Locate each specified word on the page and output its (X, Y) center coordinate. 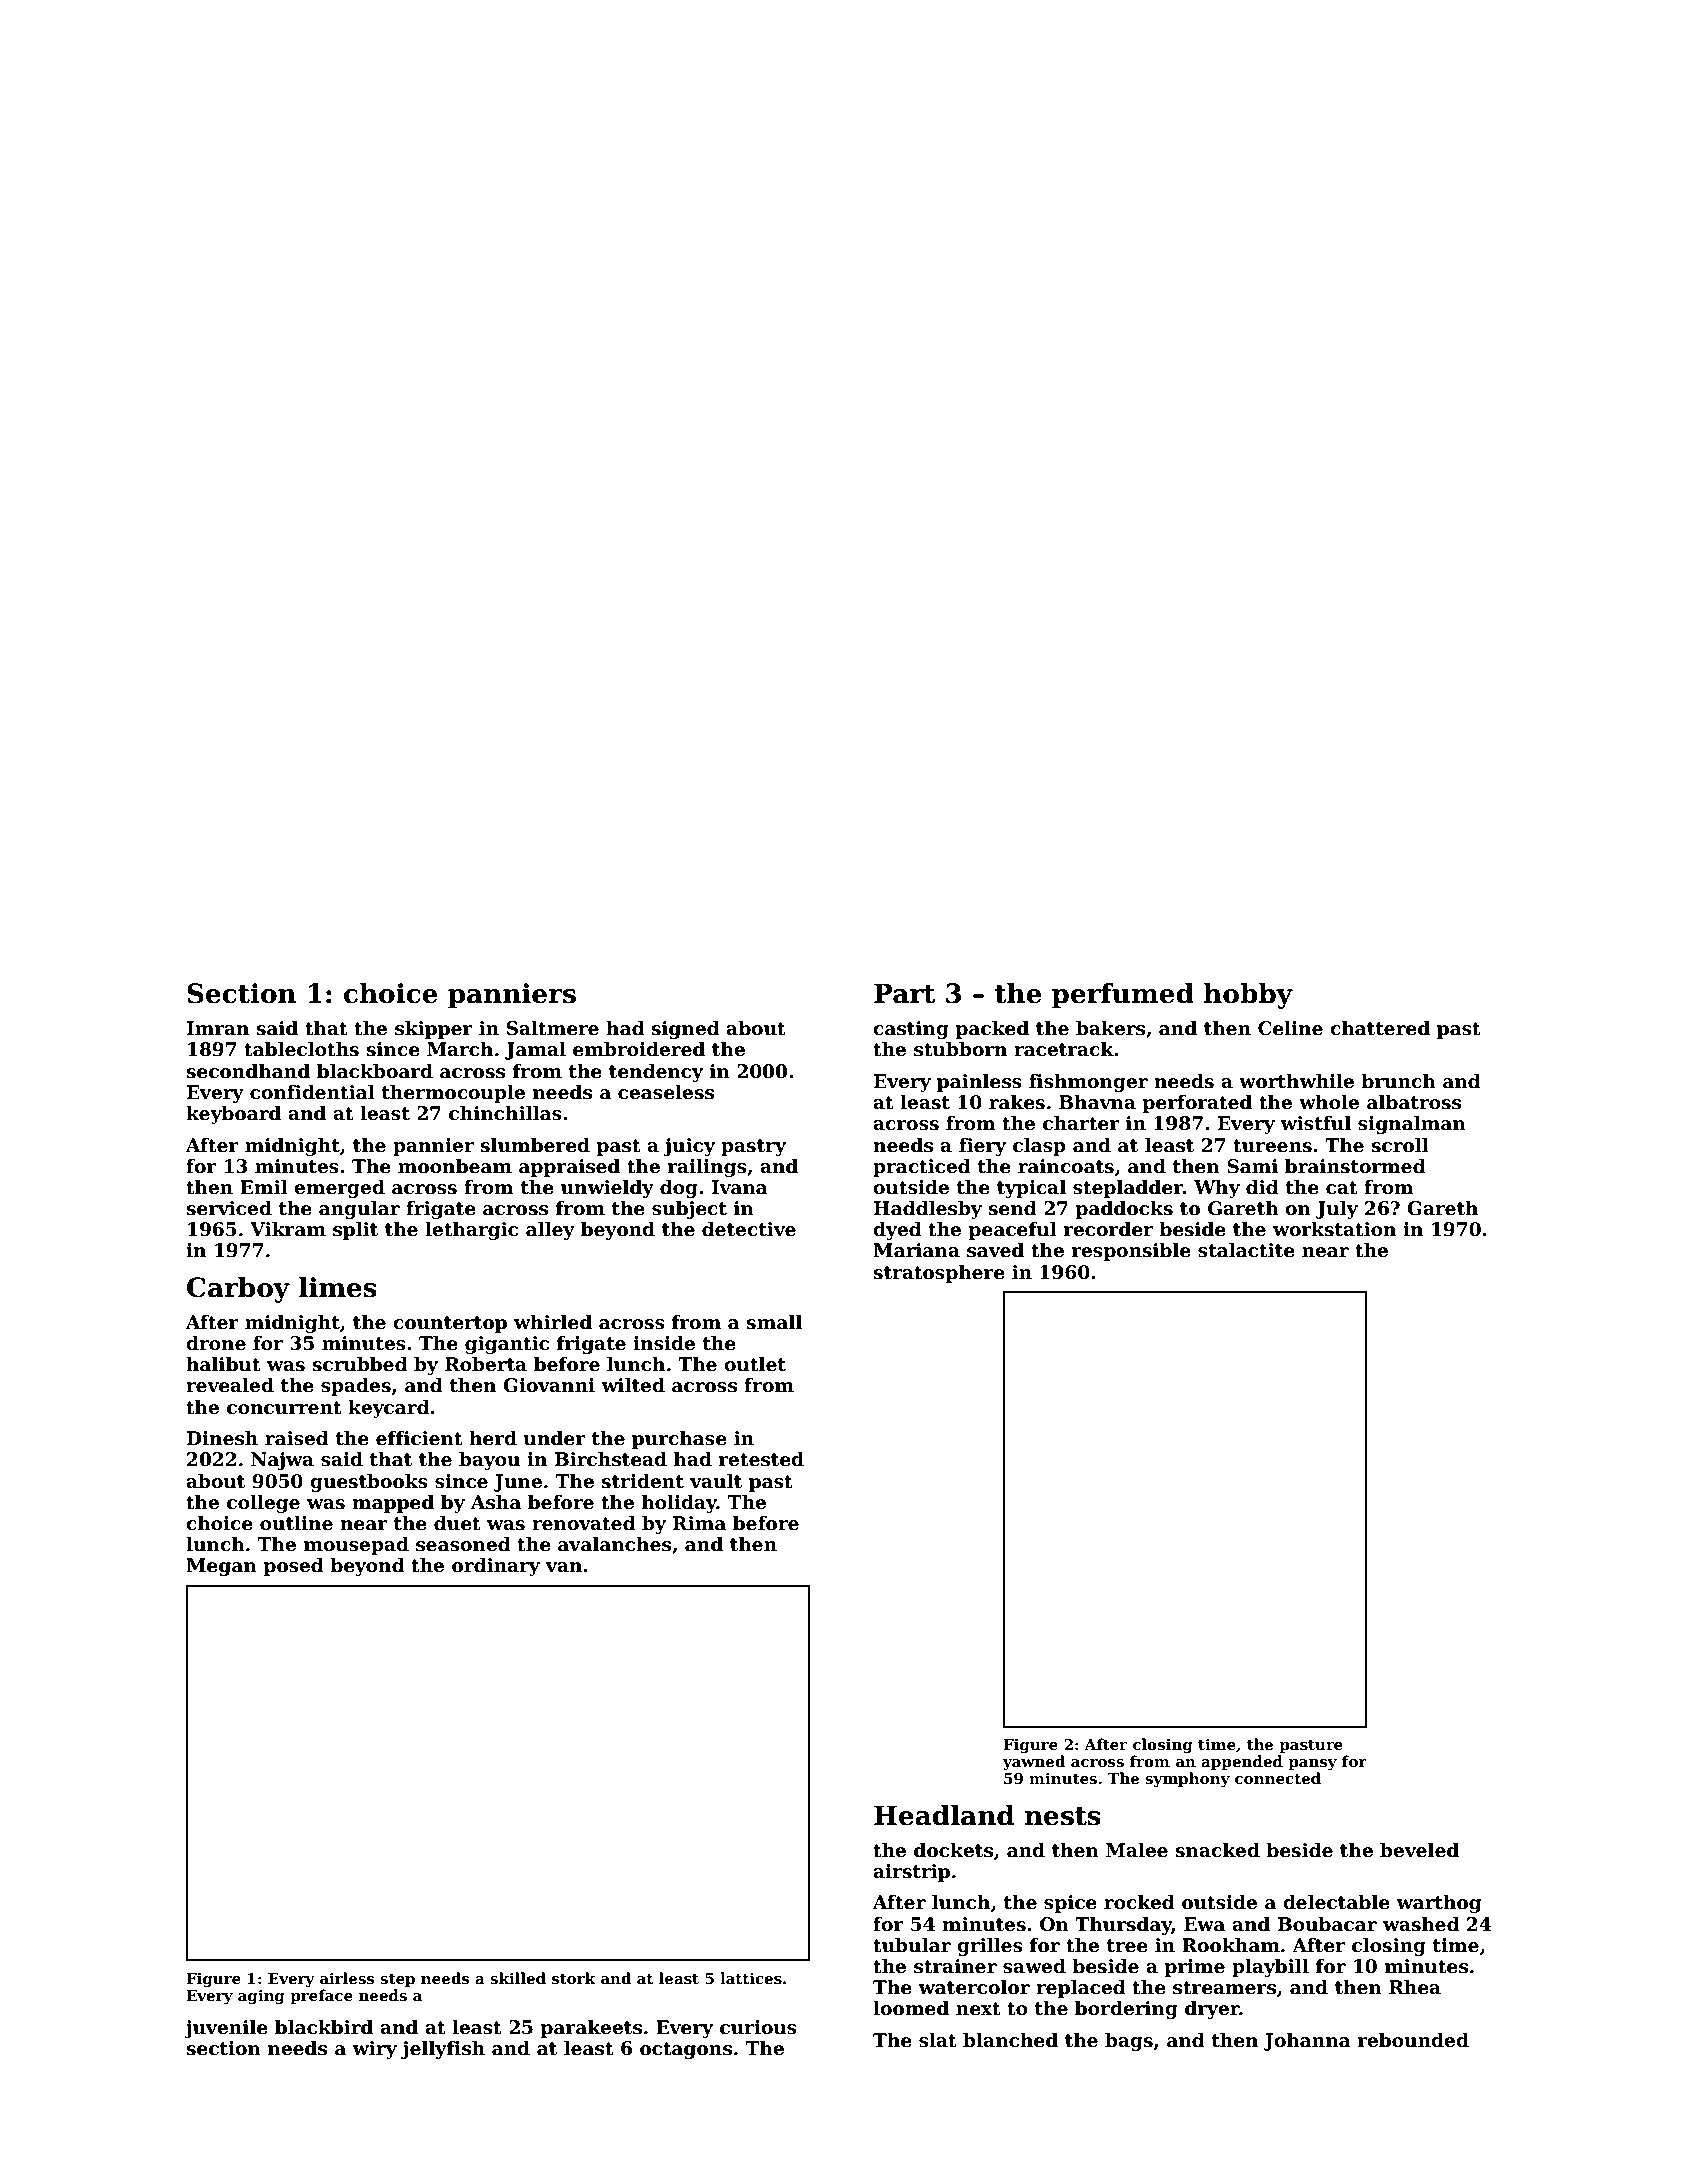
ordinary (496, 1566)
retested (761, 1459)
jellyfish (443, 2049)
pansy (1312, 1765)
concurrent (284, 1408)
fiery (982, 1147)
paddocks (1124, 1209)
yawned (1034, 1763)
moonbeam (455, 1166)
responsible (1131, 1251)
